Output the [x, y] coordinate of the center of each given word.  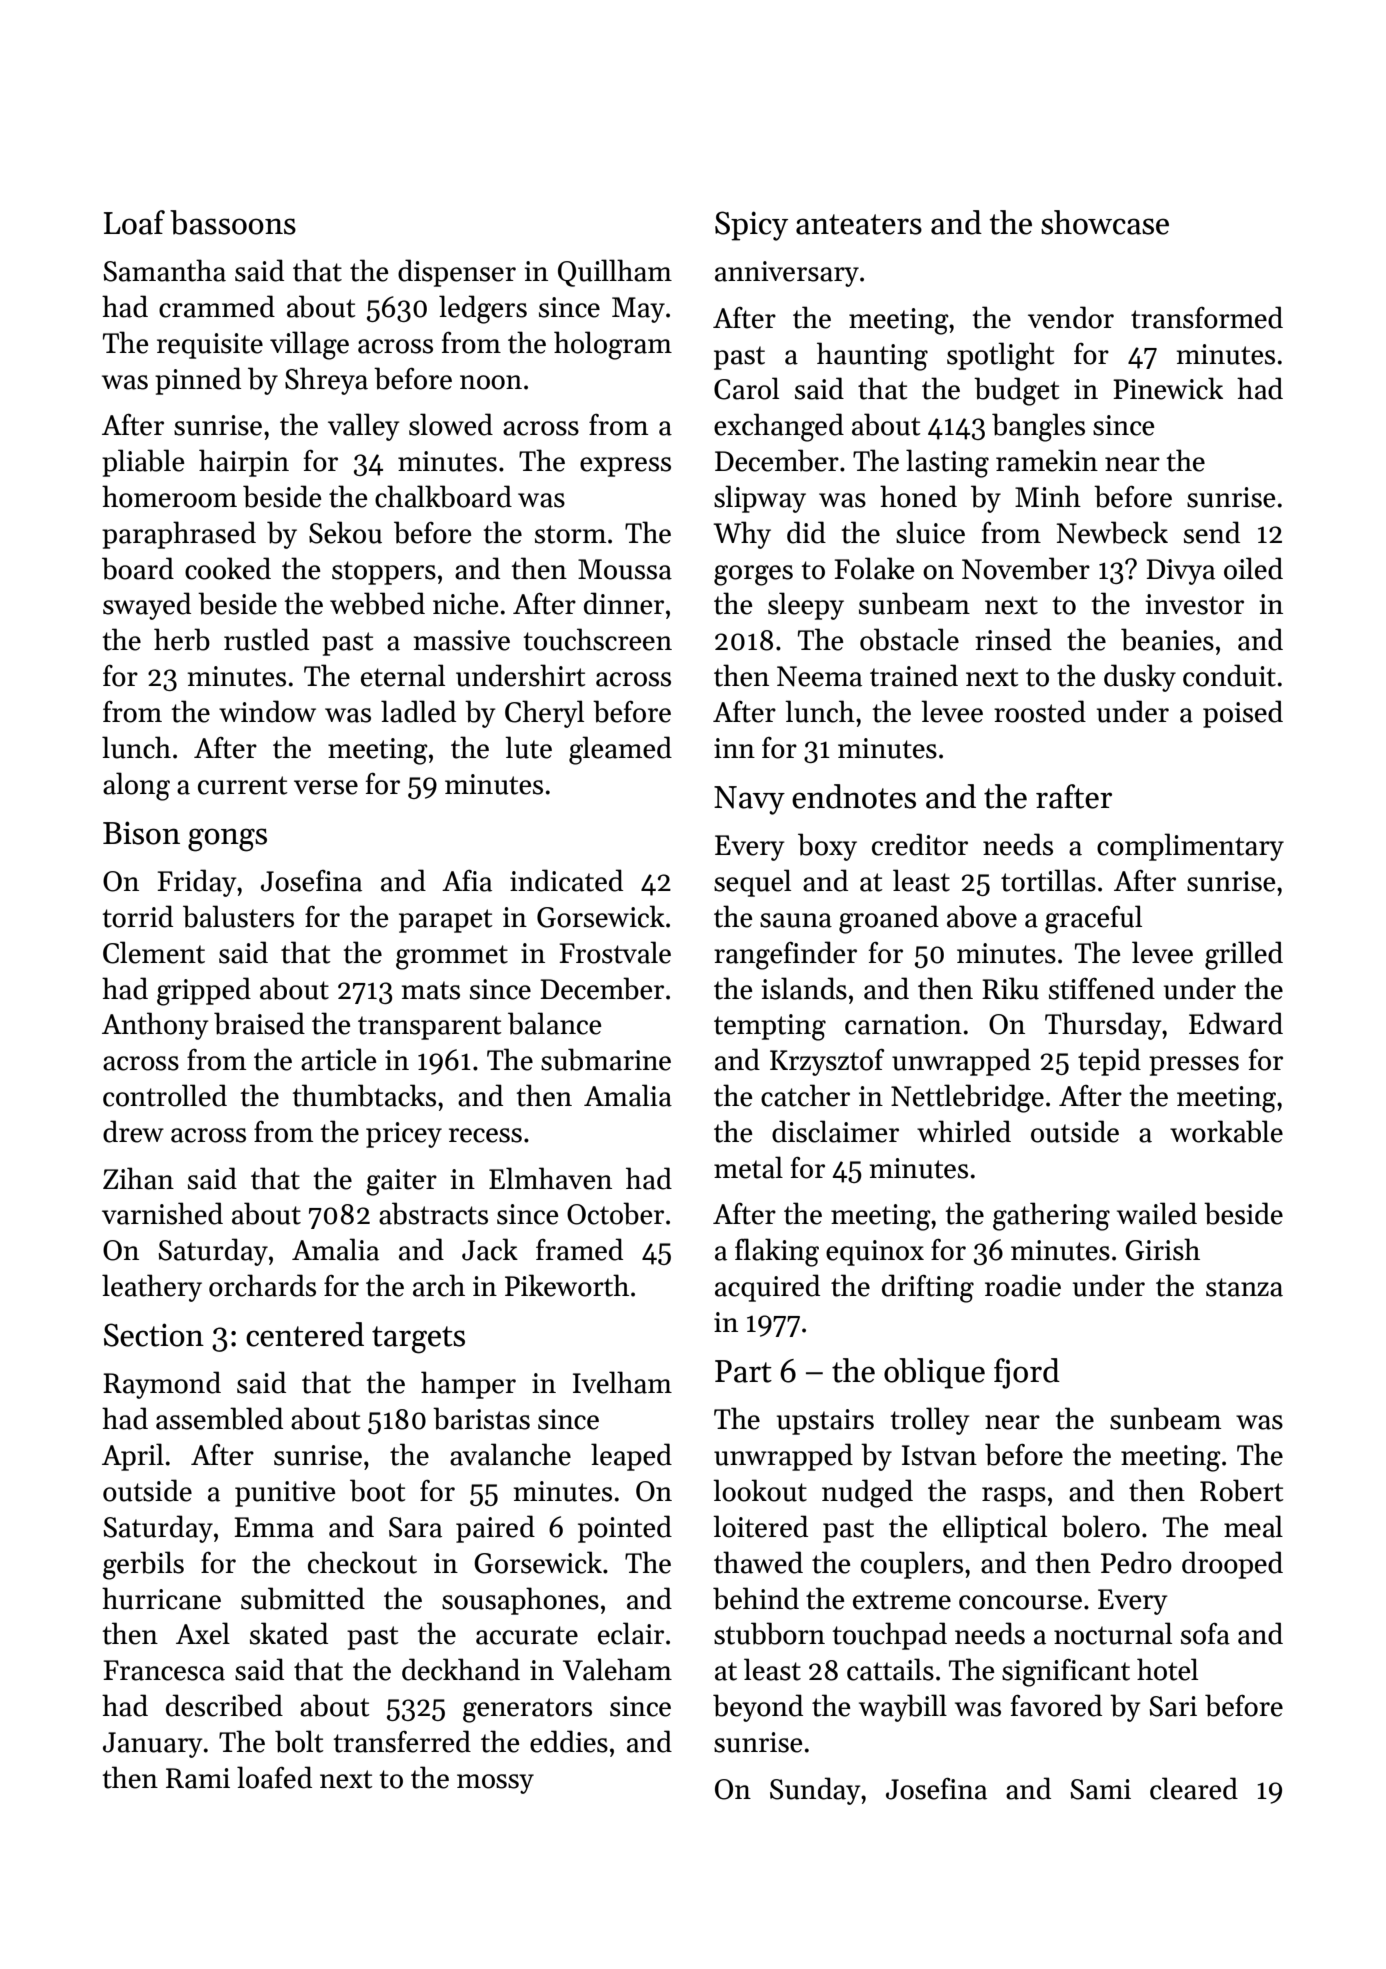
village [309, 345]
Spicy [751, 226]
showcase [1105, 222]
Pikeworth [567, 1285]
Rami [198, 1778]
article [338, 1059]
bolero [1101, 1526]
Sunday [815, 1791]
